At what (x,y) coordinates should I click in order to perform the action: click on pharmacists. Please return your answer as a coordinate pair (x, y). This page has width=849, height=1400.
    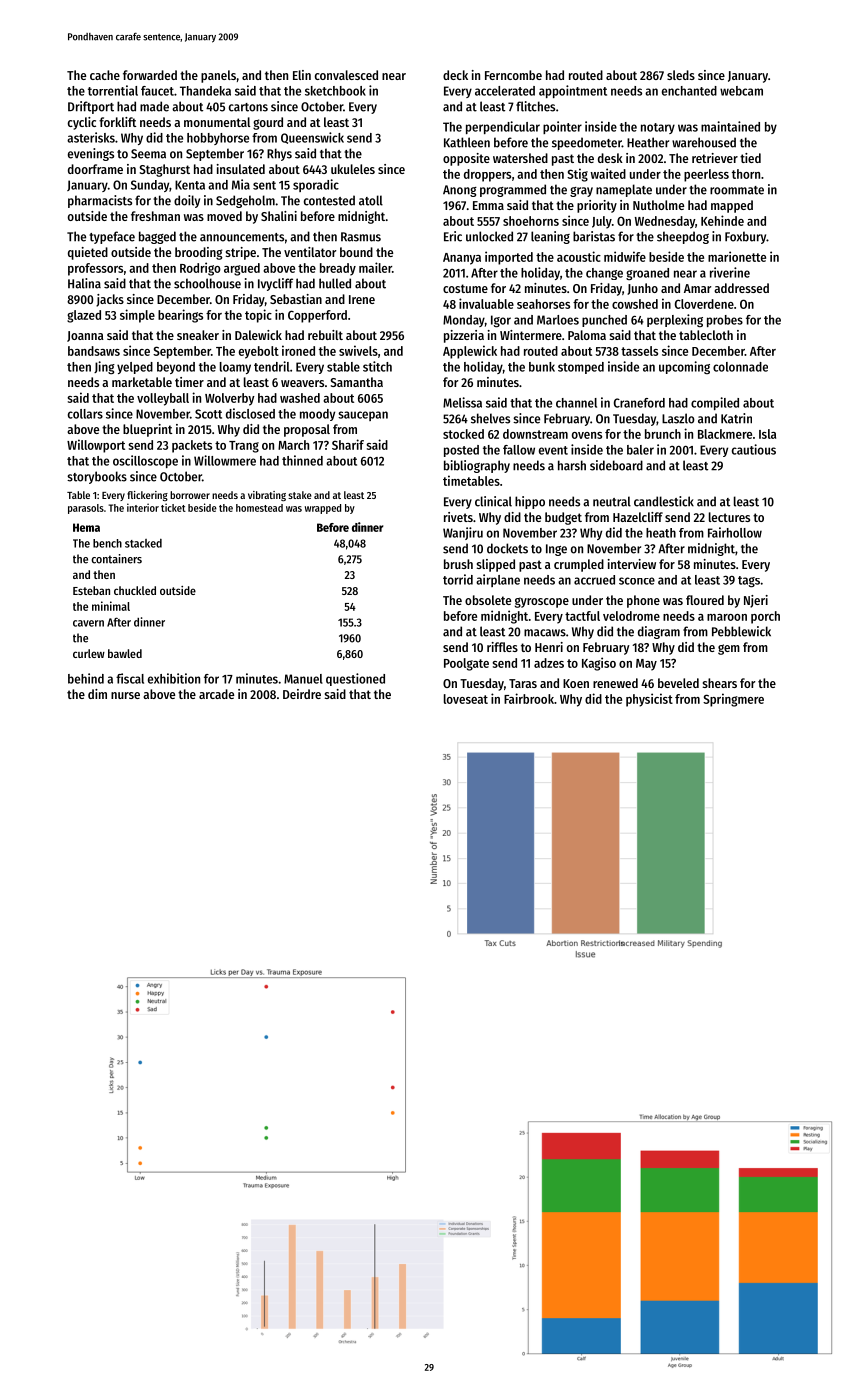
    Looking at the image, I should click on (100, 201).
